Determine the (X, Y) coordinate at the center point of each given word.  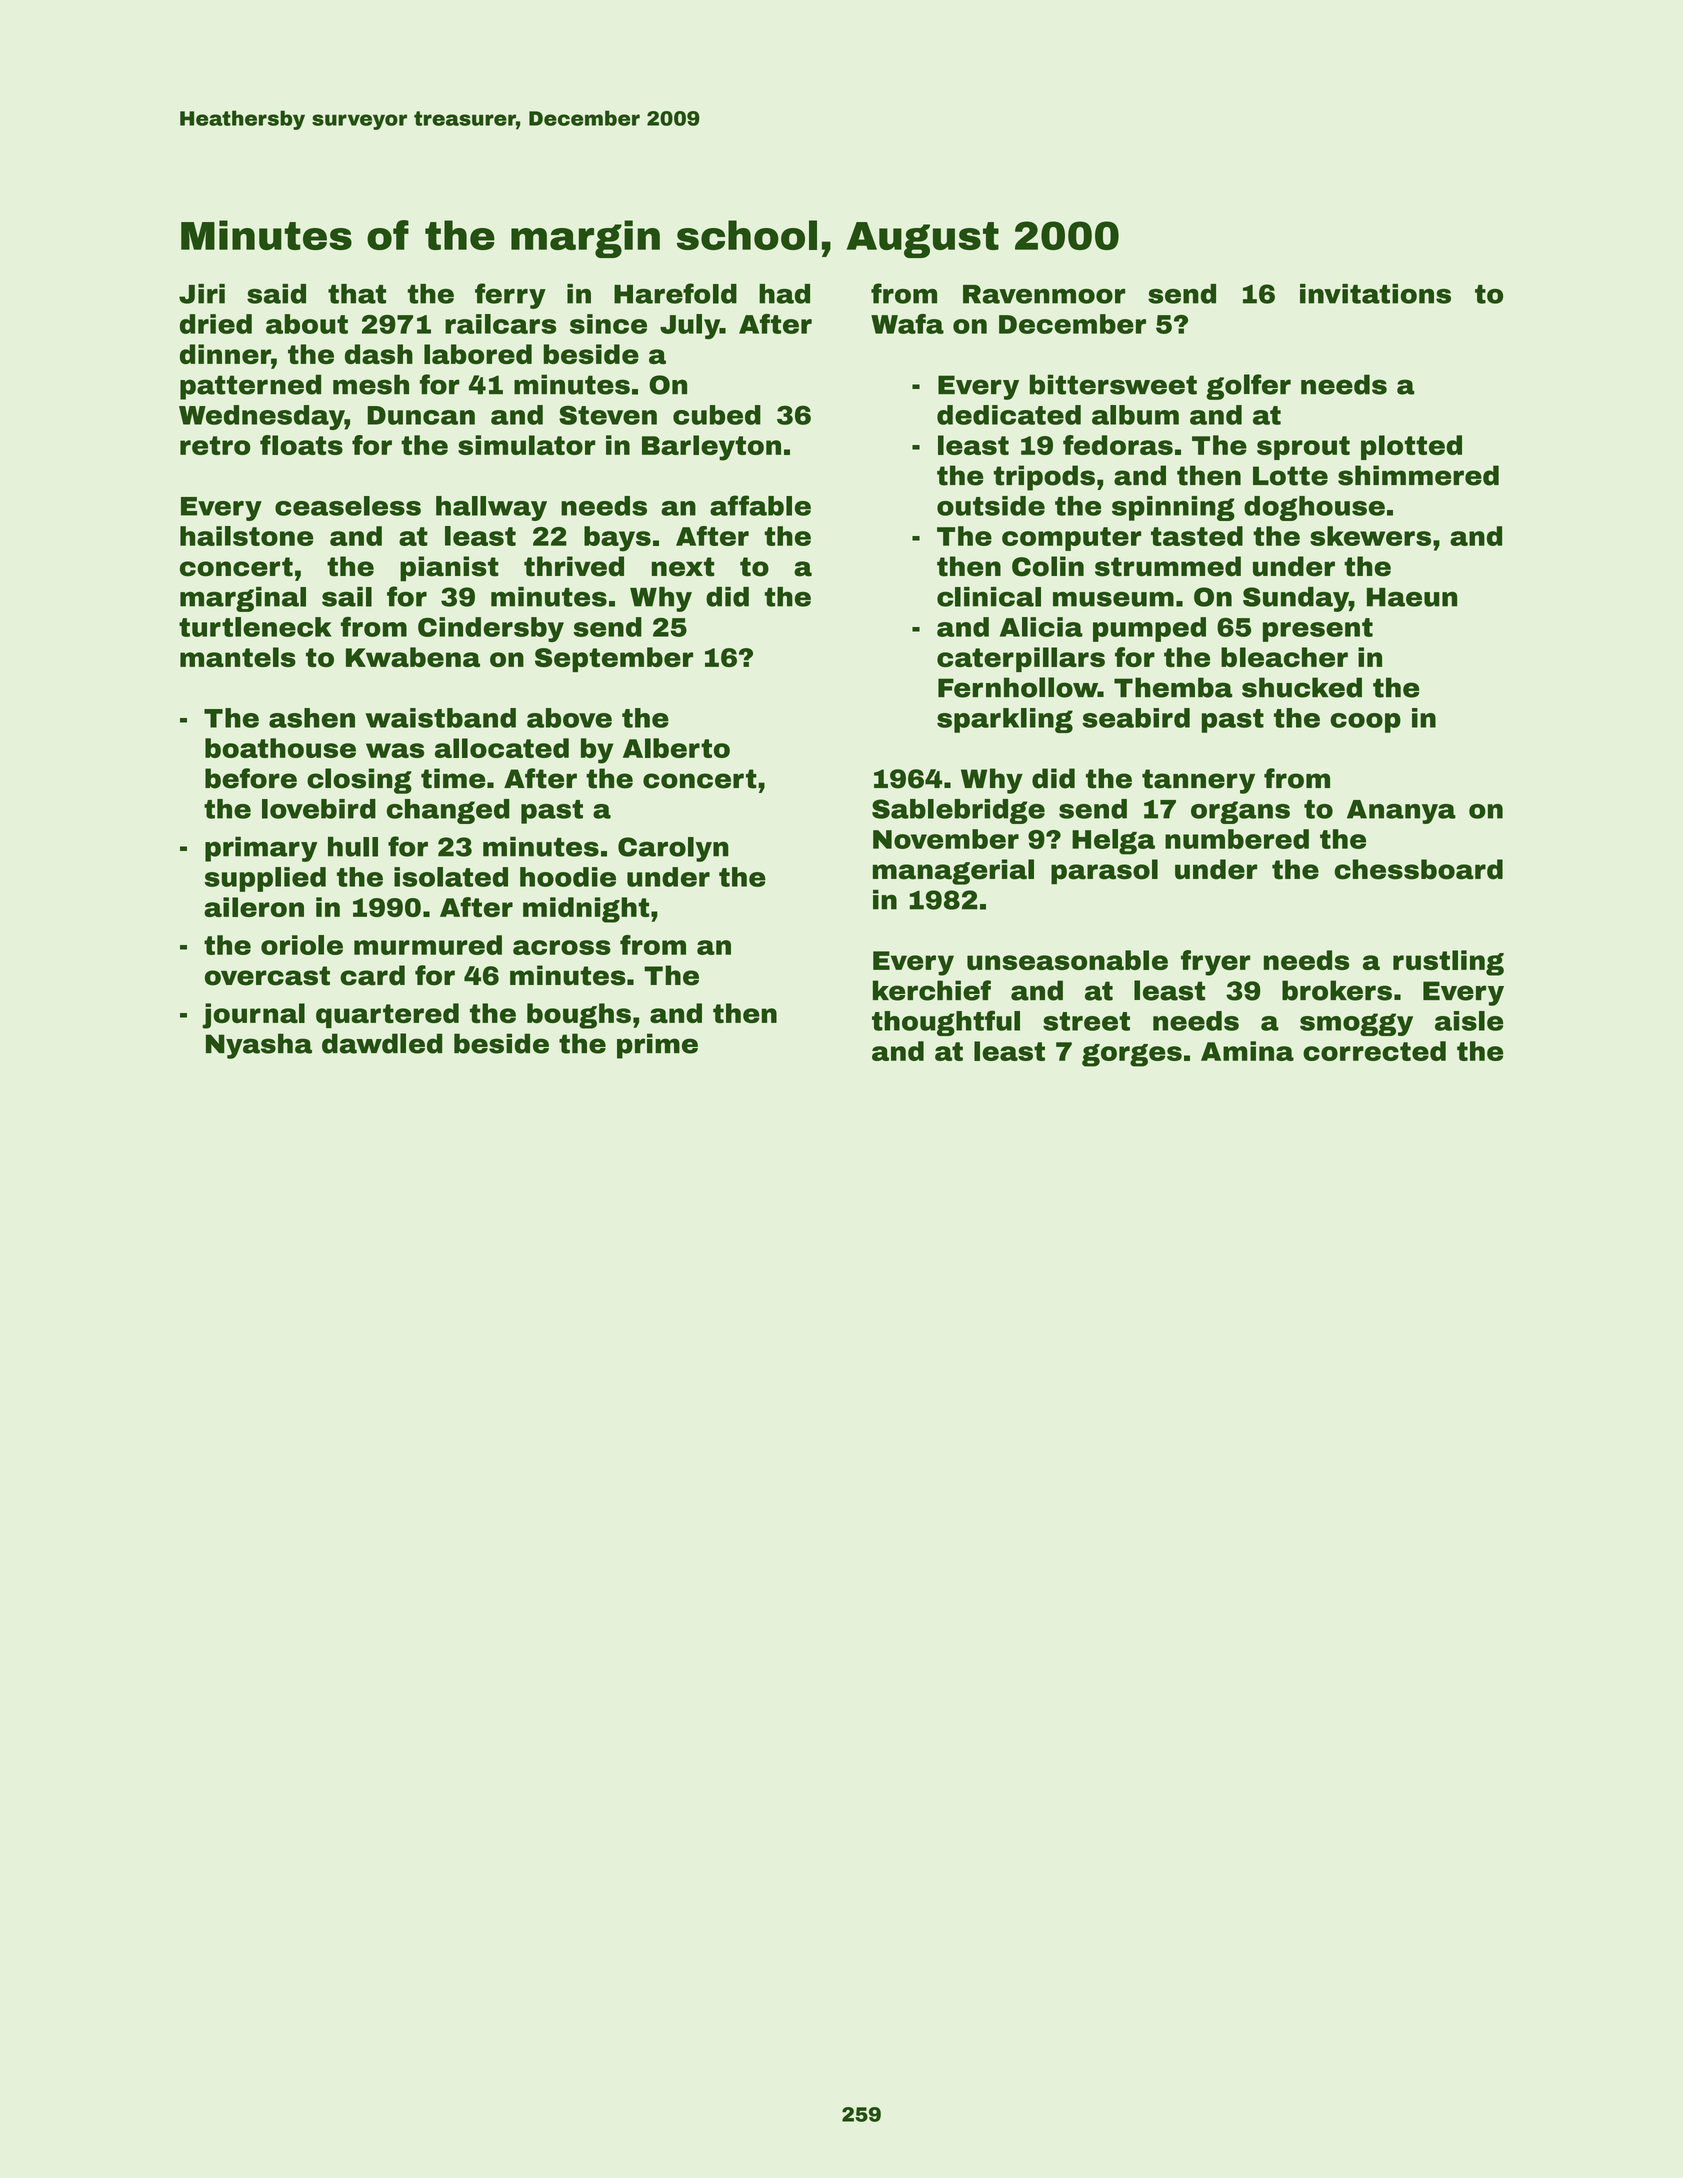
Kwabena (413, 657)
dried (216, 324)
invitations (1375, 294)
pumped (1149, 629)
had (784, 294)
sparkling (1005, 720)
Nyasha (259, 1046)
